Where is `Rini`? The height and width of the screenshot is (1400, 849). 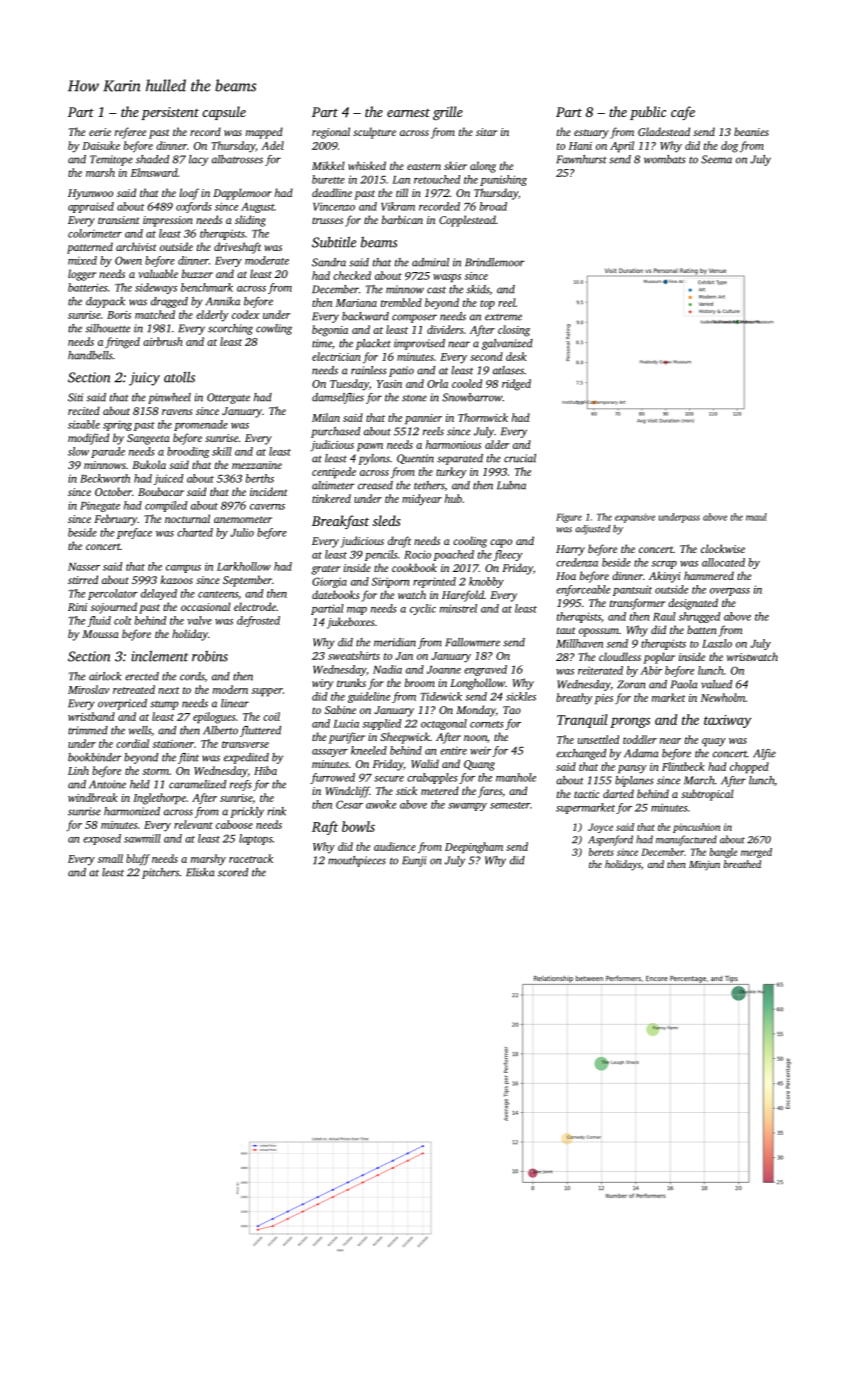 Rini is located at coordinates (77, 607).
